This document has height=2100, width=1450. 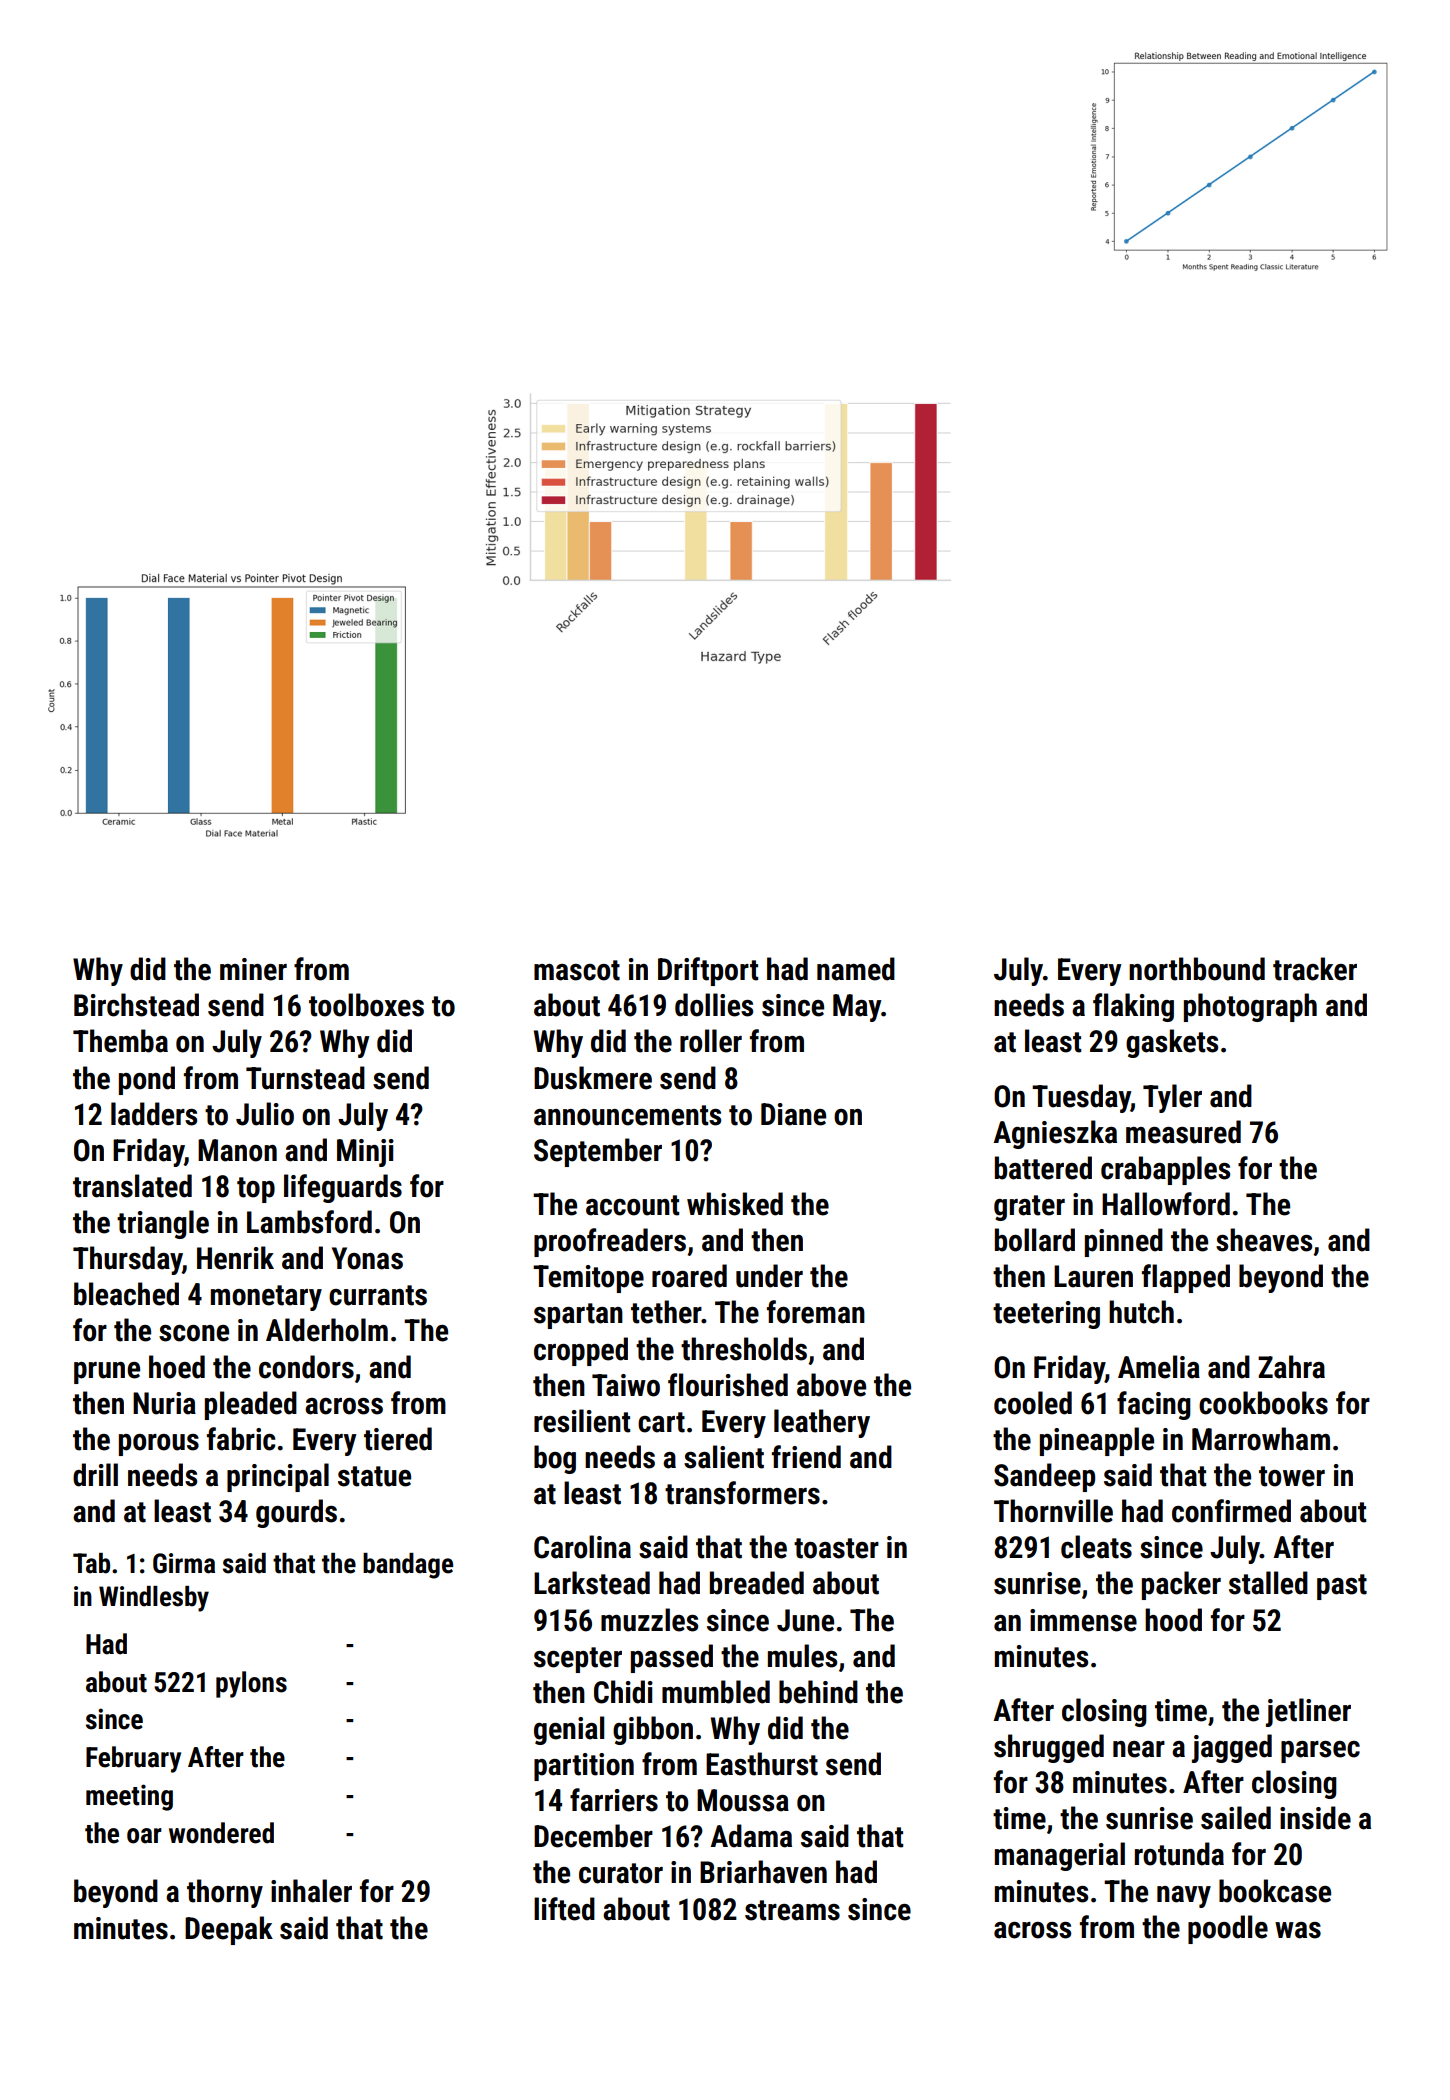 I want to click on wondered, so click(x=221, y=1833).
